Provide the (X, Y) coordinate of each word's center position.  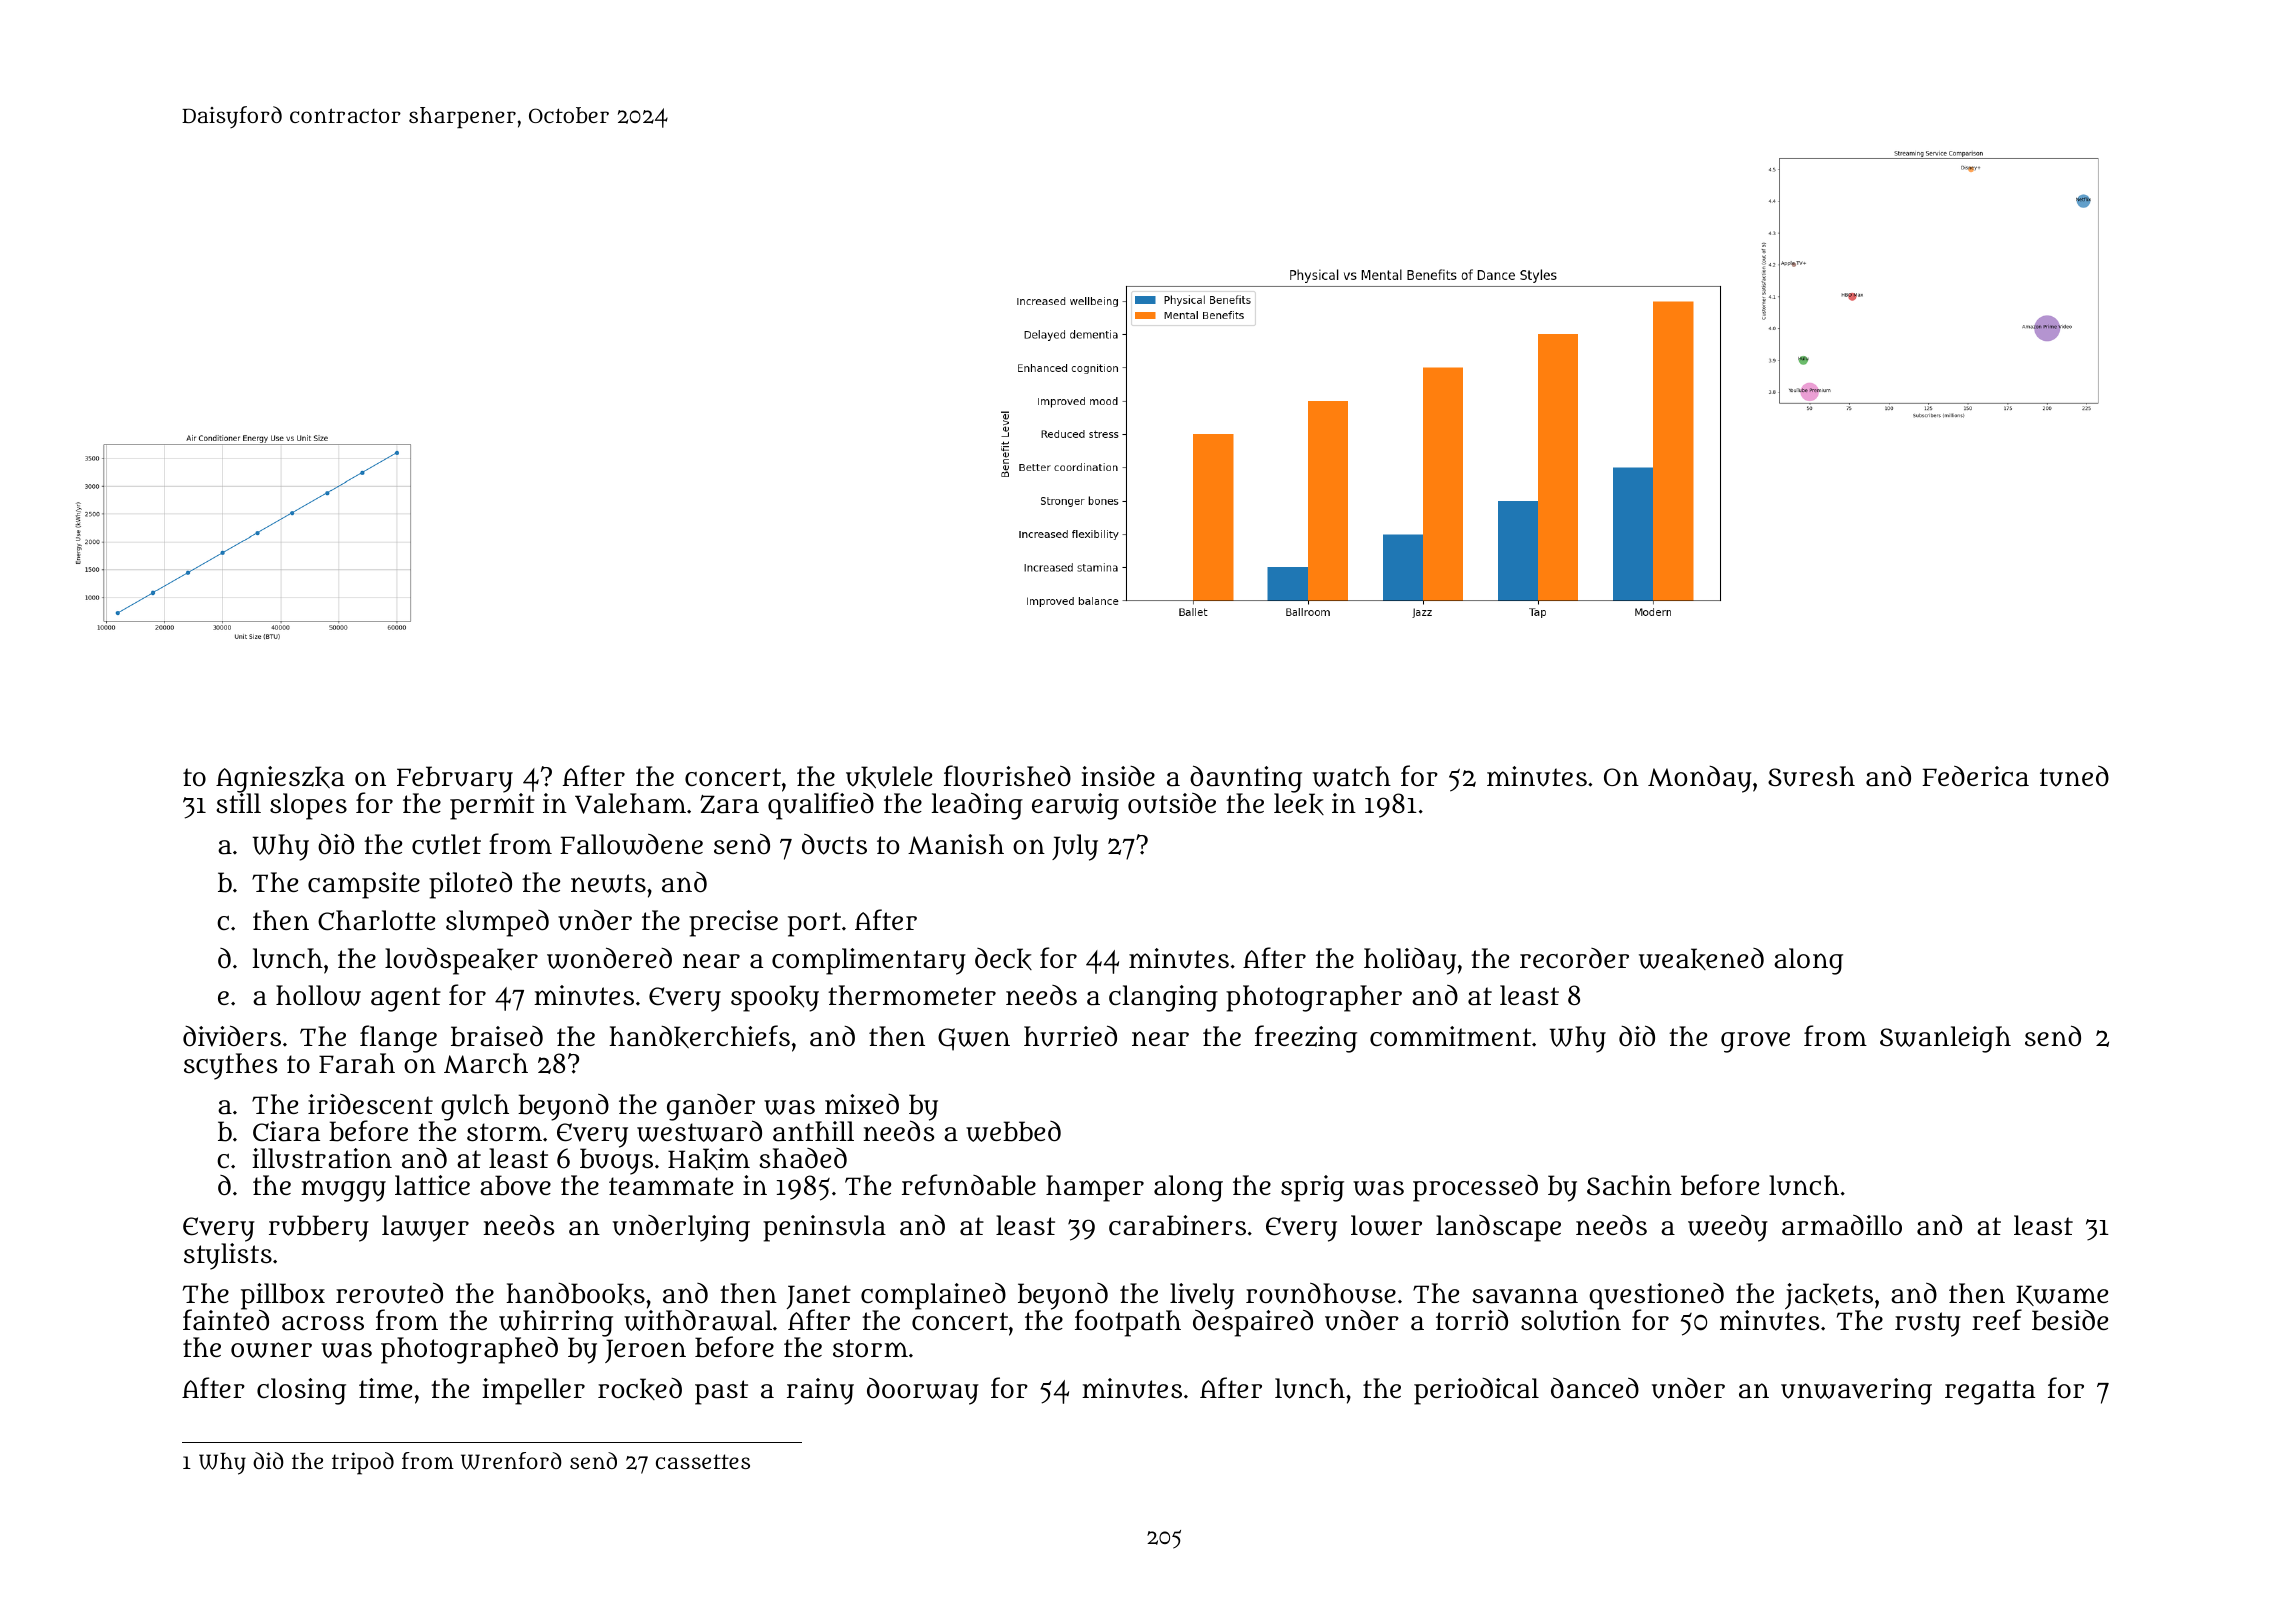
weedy (1728, 1228)
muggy (343, 1191)
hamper (1095, 1188)
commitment (1450, 1036)
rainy (820, 1391)
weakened (1701, 959)
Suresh (1811, 776)
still (238, 803)
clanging (1163, 998)
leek (1299, 804)
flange (398, 1039)
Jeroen (645, 1351)
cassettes (703, 1461)
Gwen (974, 1039)
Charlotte (376, 920)
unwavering (1856, 1391)
